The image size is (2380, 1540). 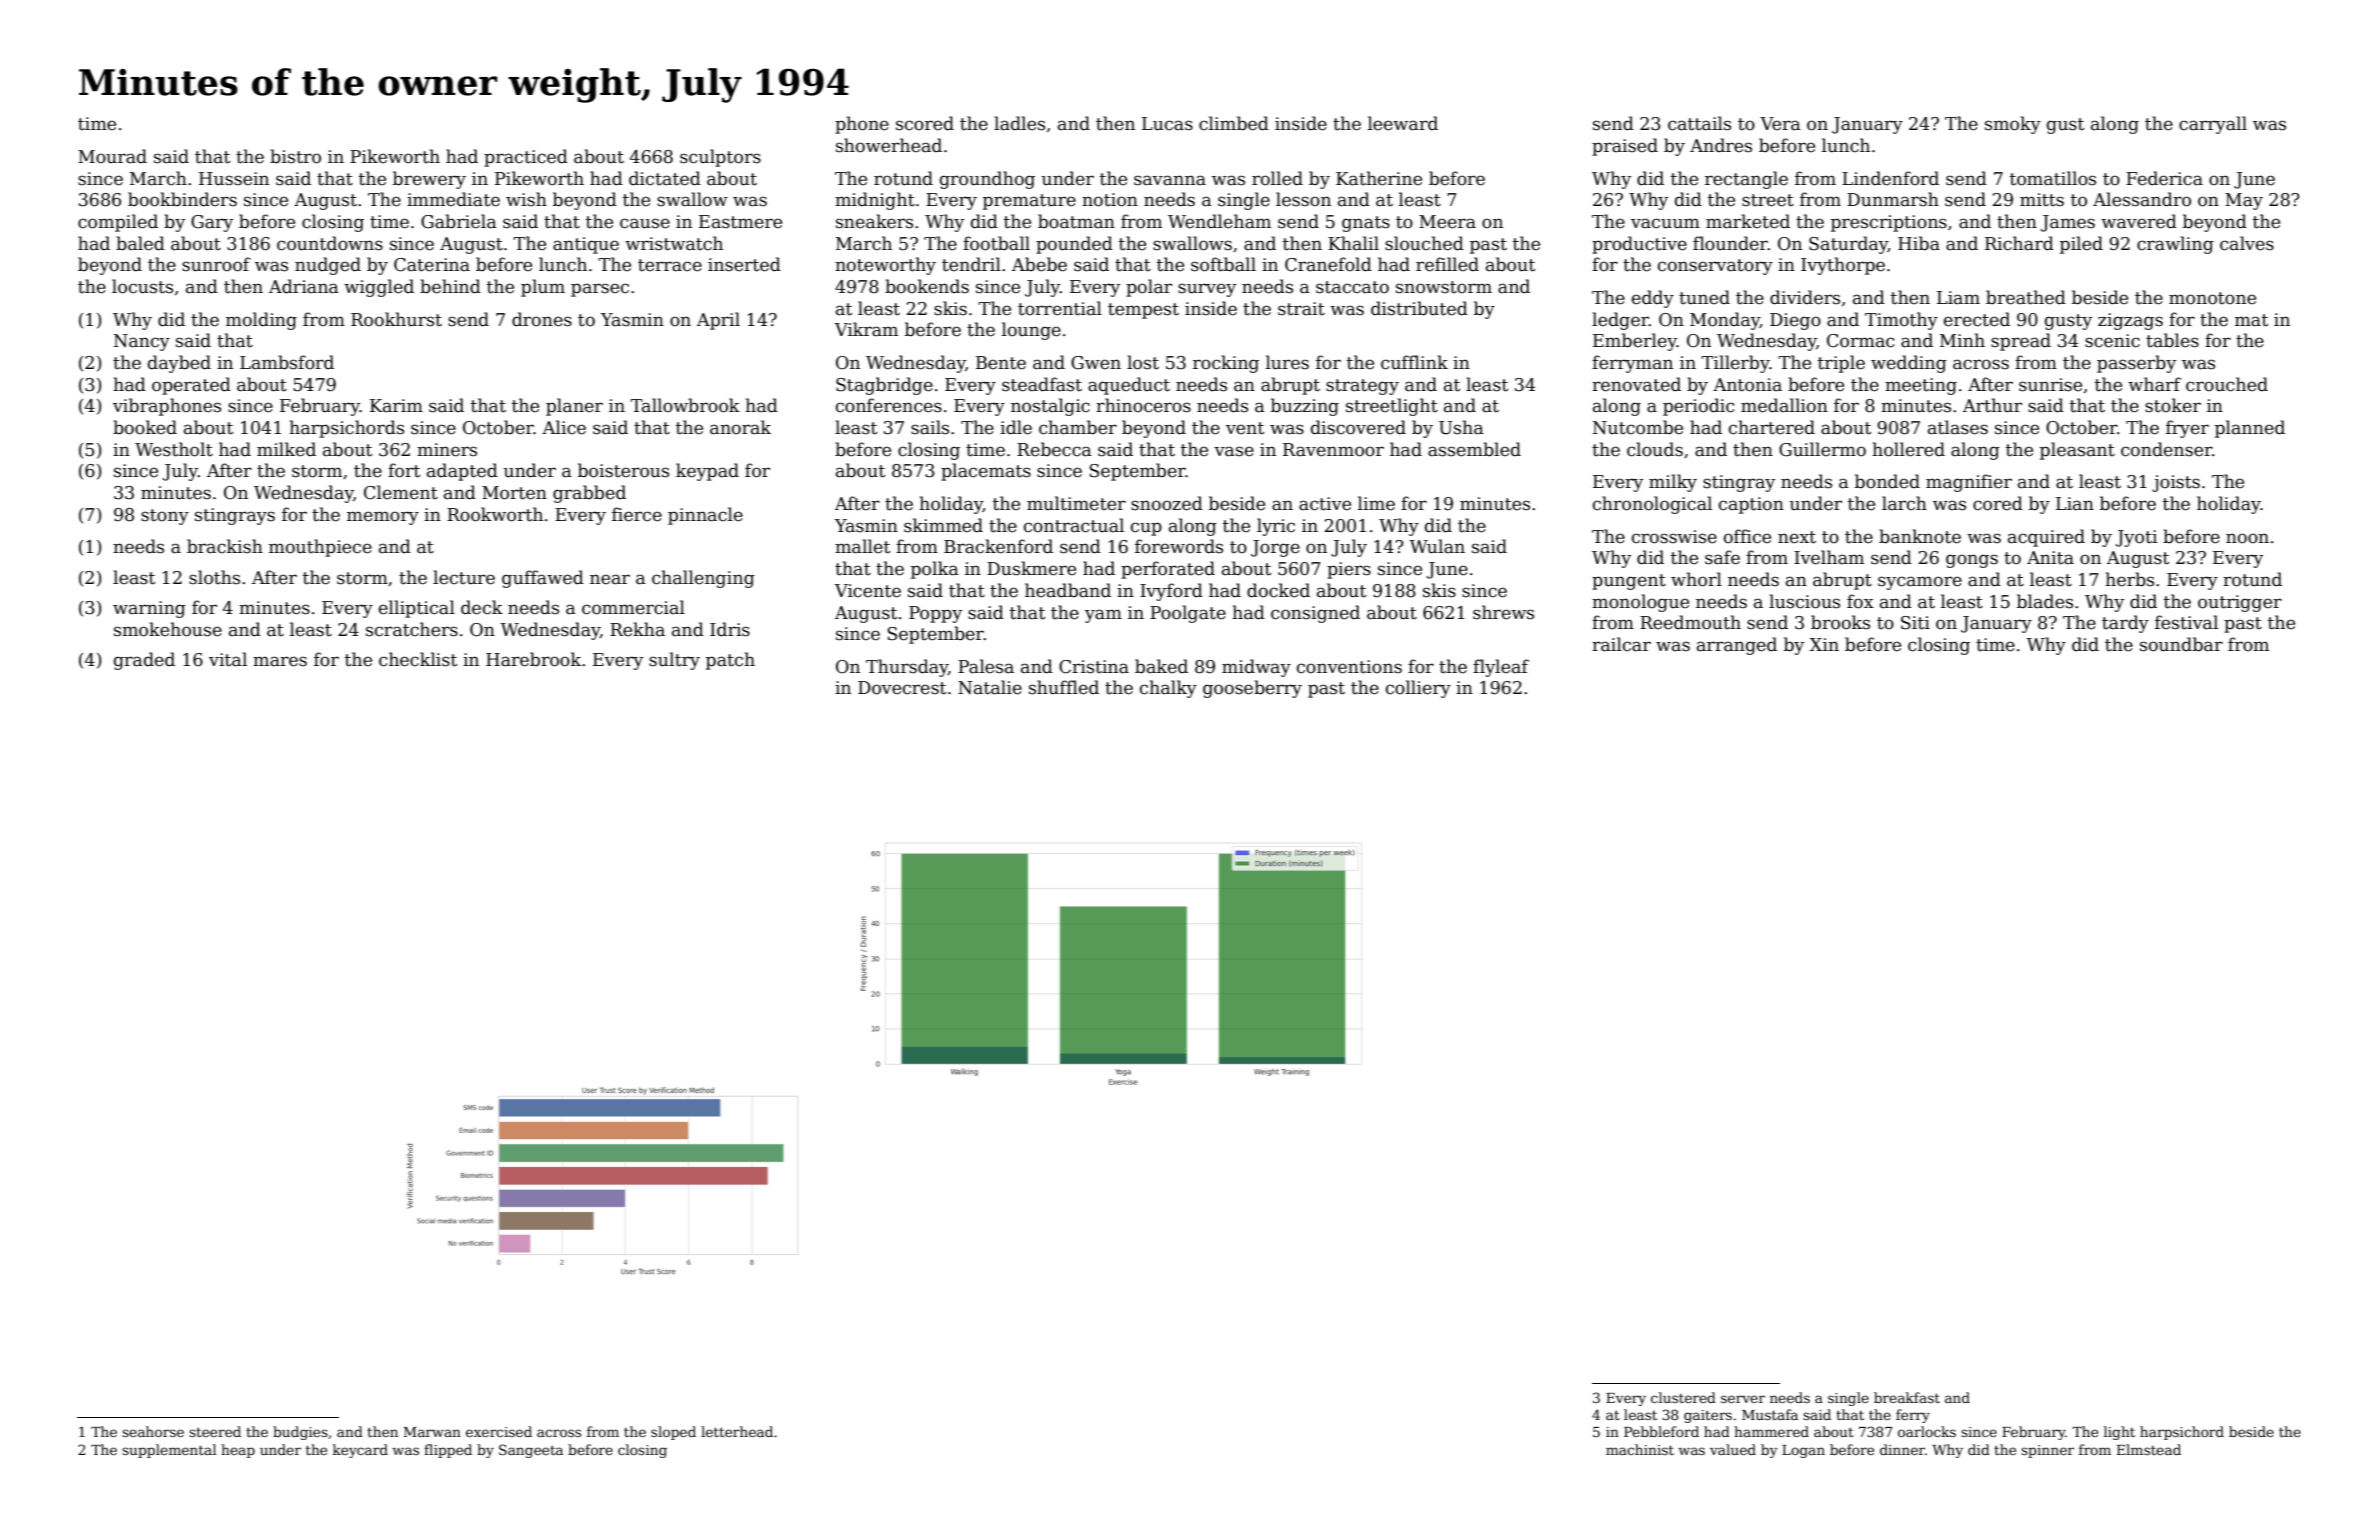 What do you see at coordinates (320, 548) in the image?
I see `mouthpiece` at bounding box center [320, 548].
